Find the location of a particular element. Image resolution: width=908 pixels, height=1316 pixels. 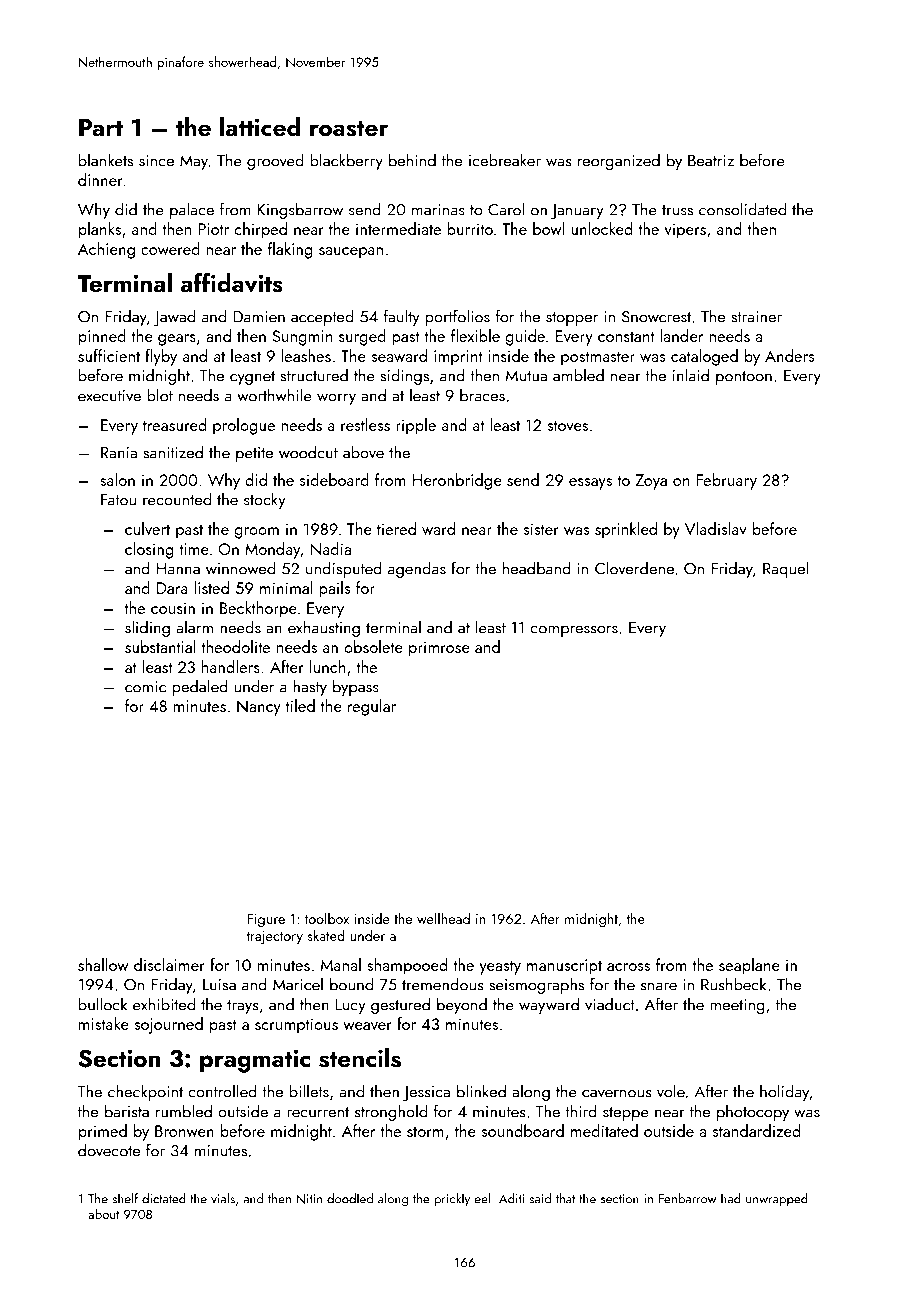

roaster is located at coordinates (349, 129).
